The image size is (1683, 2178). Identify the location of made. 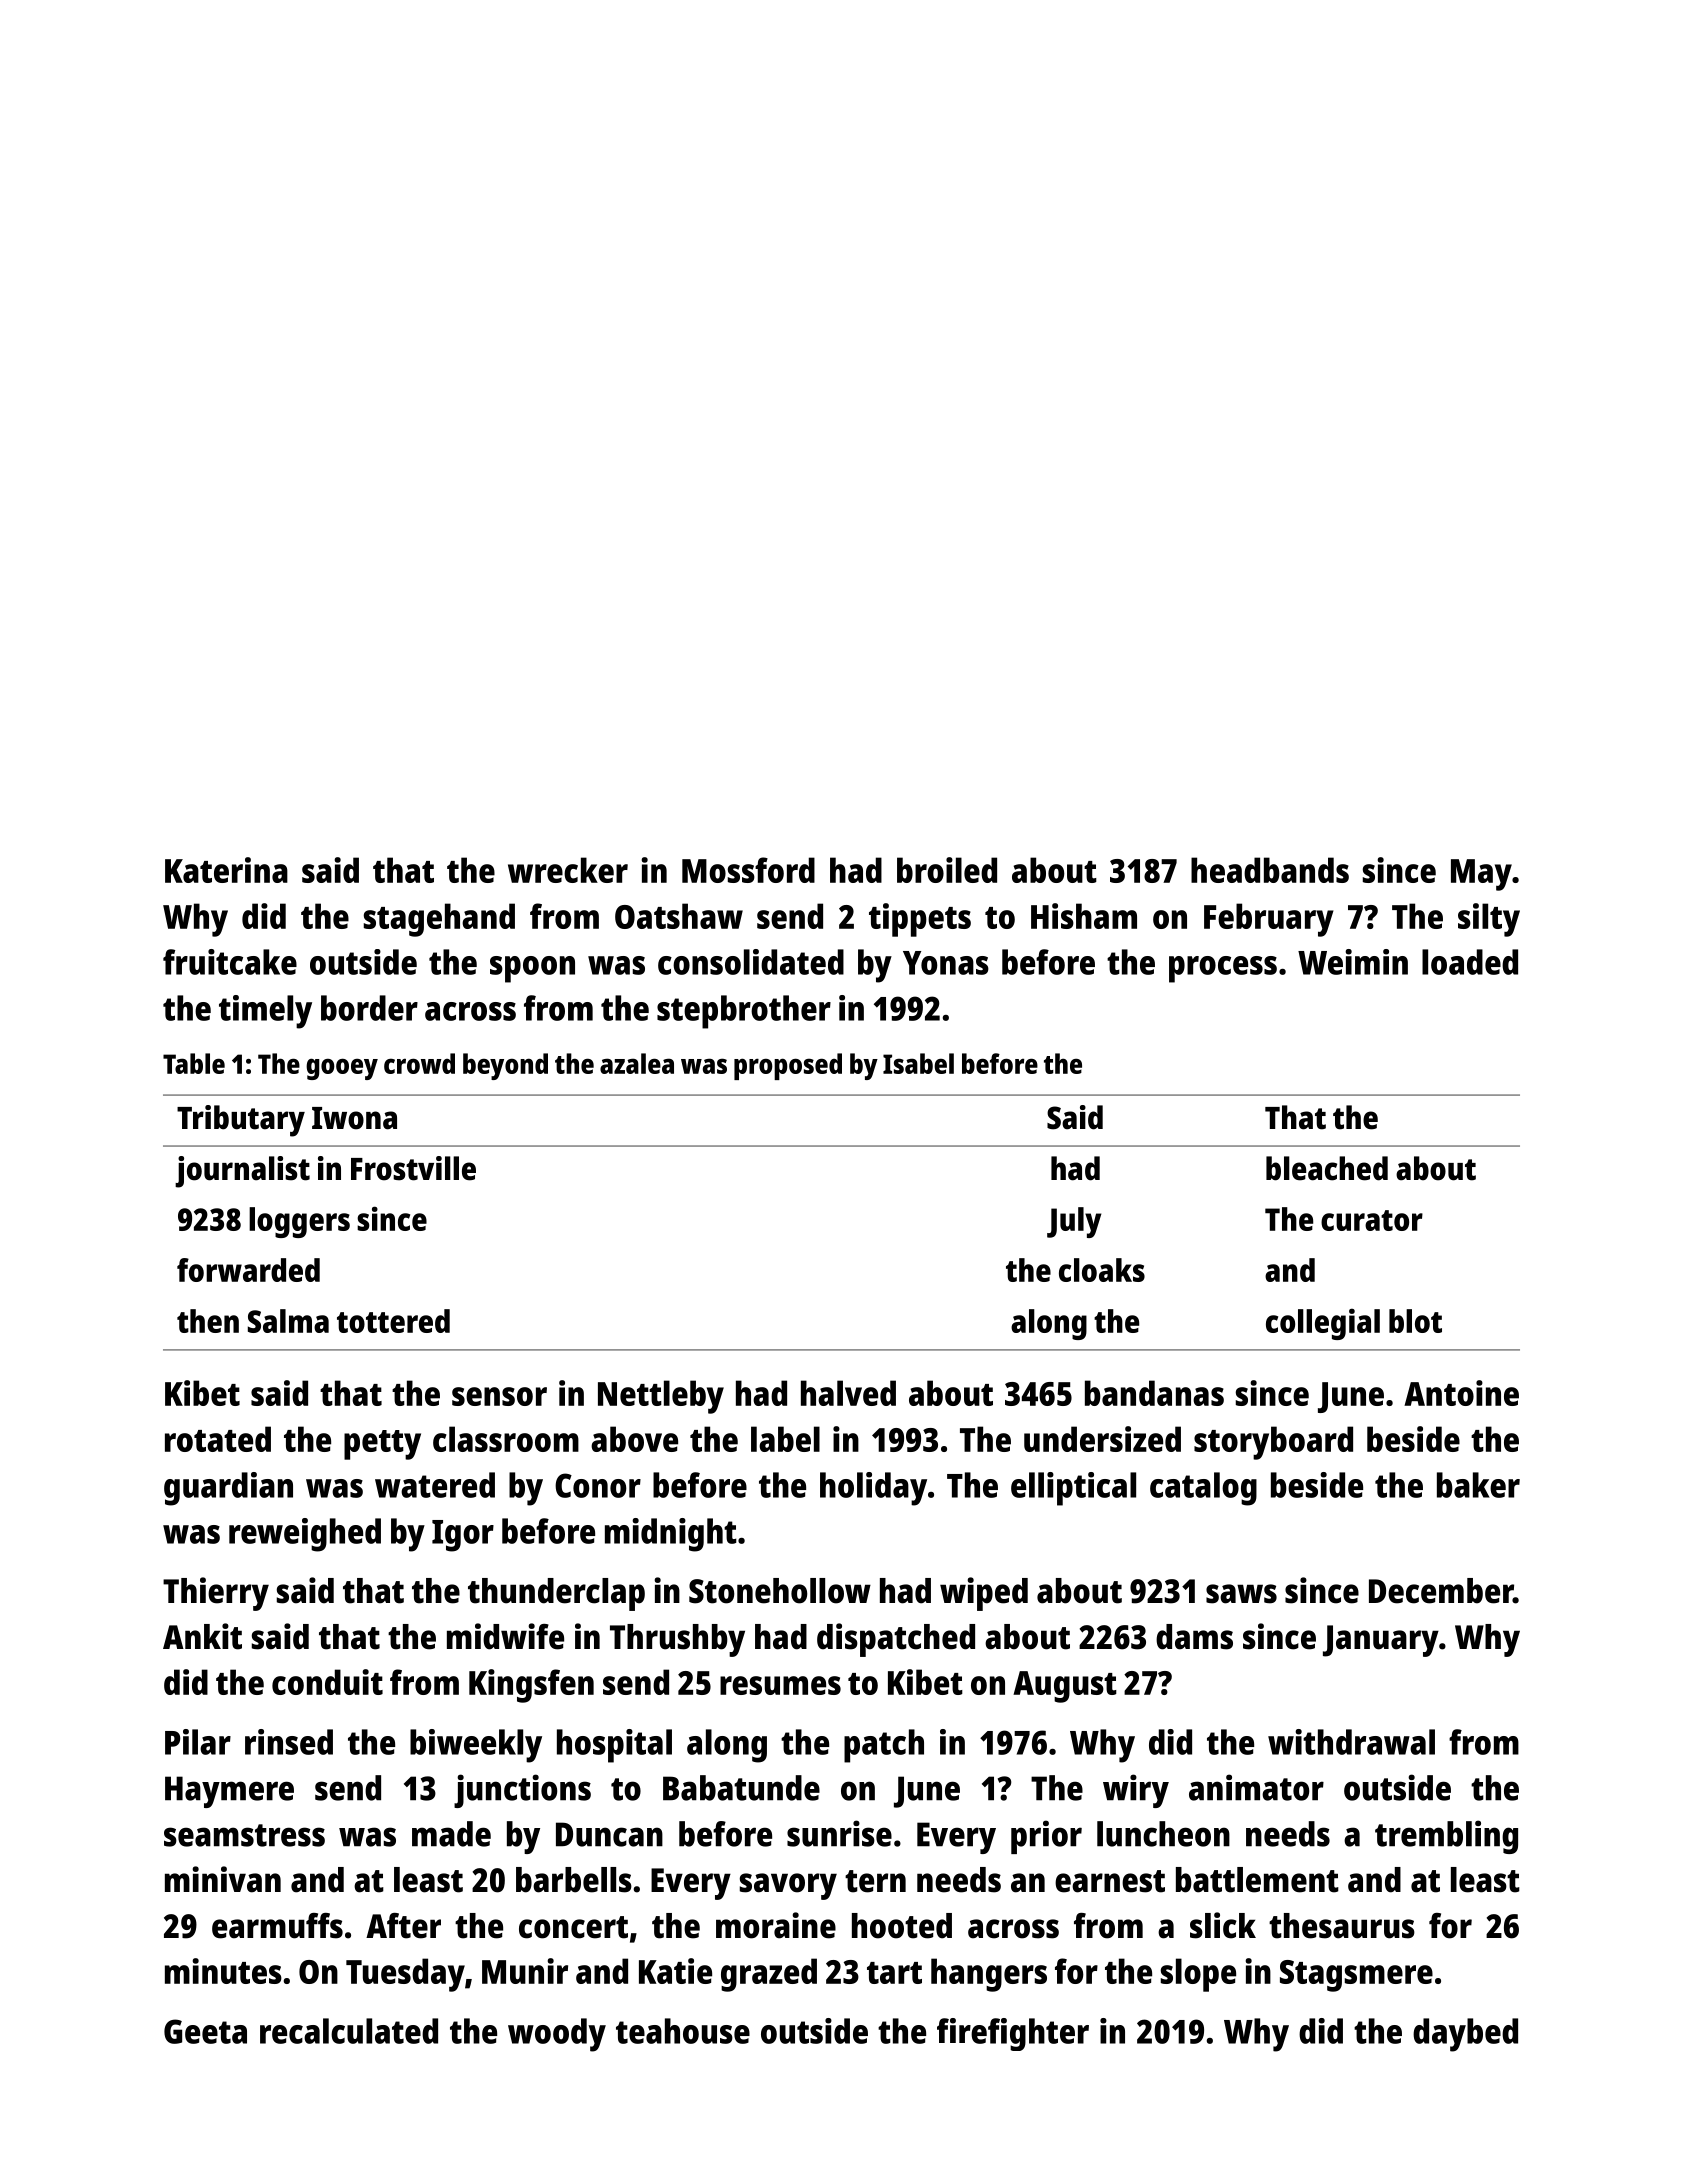
(451, 1834).
